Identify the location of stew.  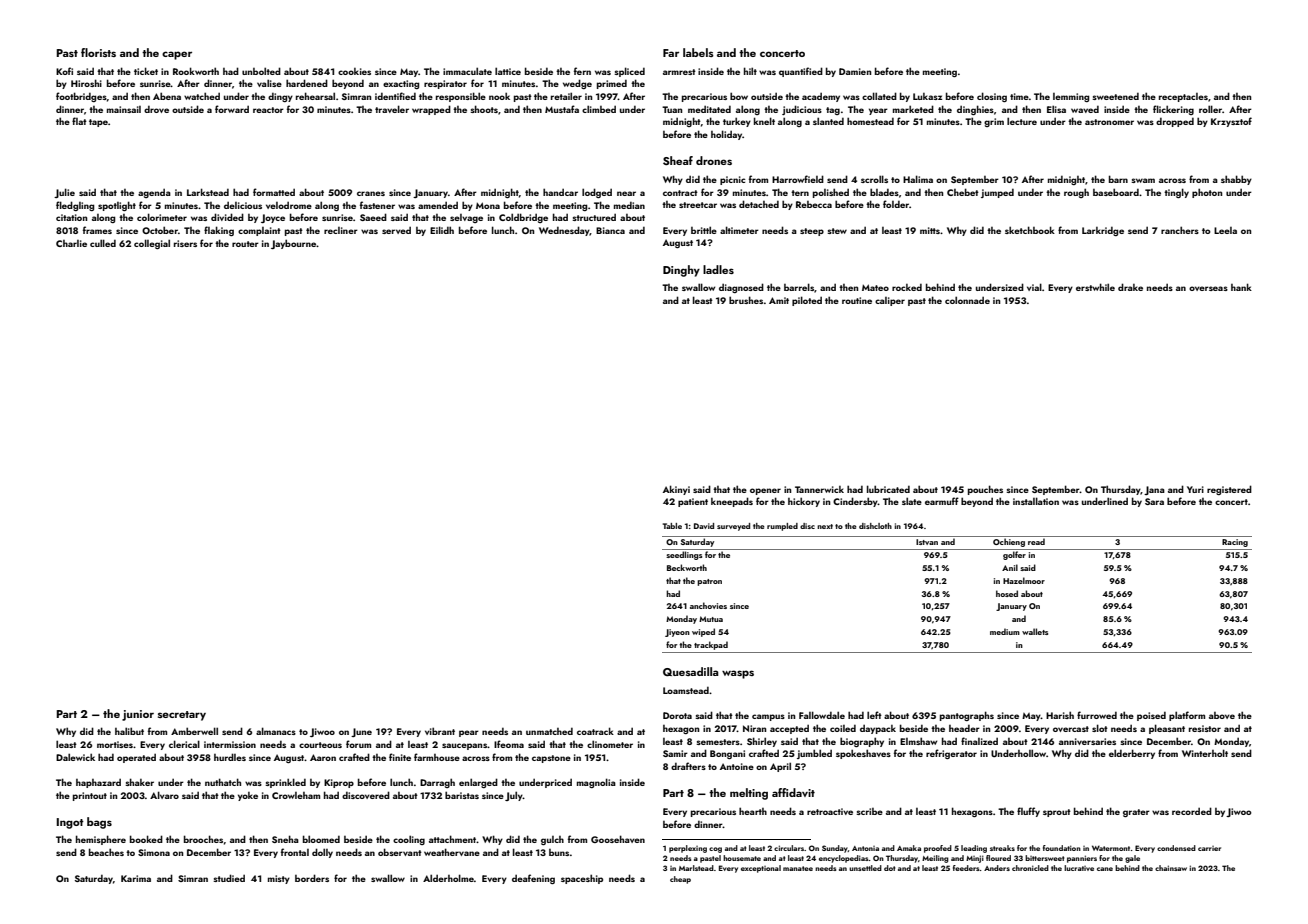
(837, 231).
